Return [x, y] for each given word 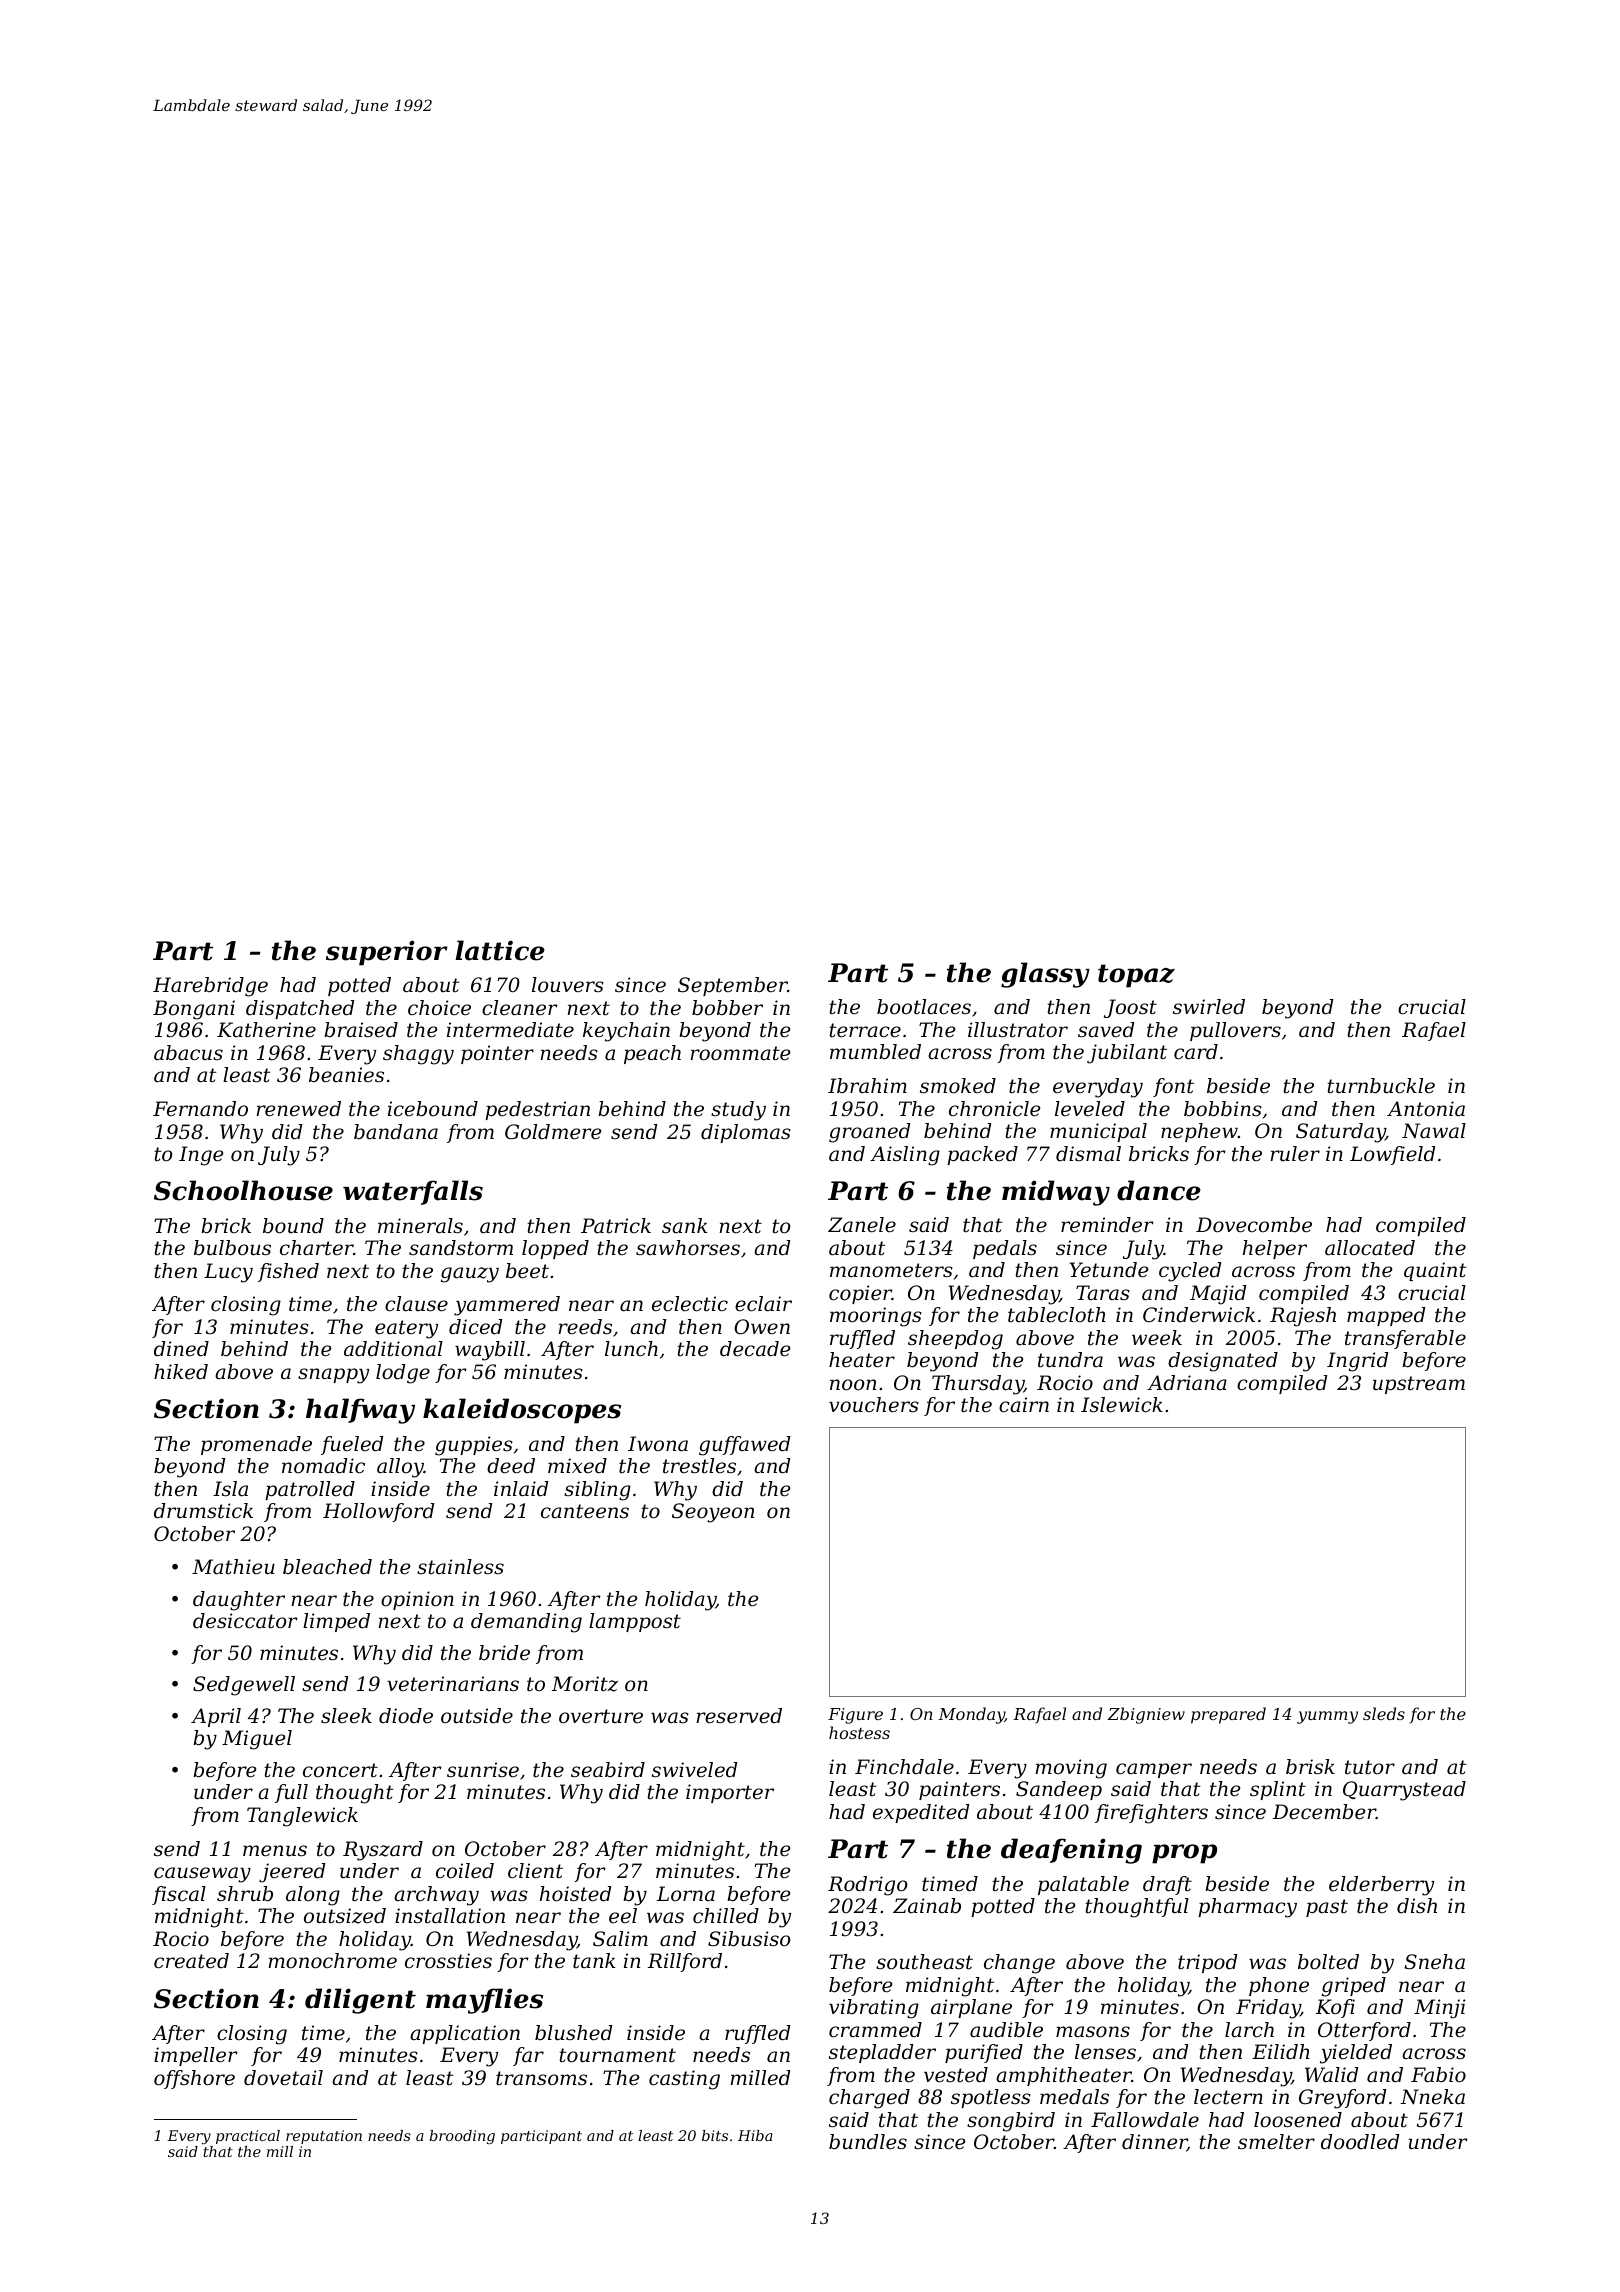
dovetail [283, 2078]
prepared [1228, 1715]
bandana [396, 1132]
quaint [1435, 1271]
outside [477, 1716]
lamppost [635, 1622]
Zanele [862, 1225]
